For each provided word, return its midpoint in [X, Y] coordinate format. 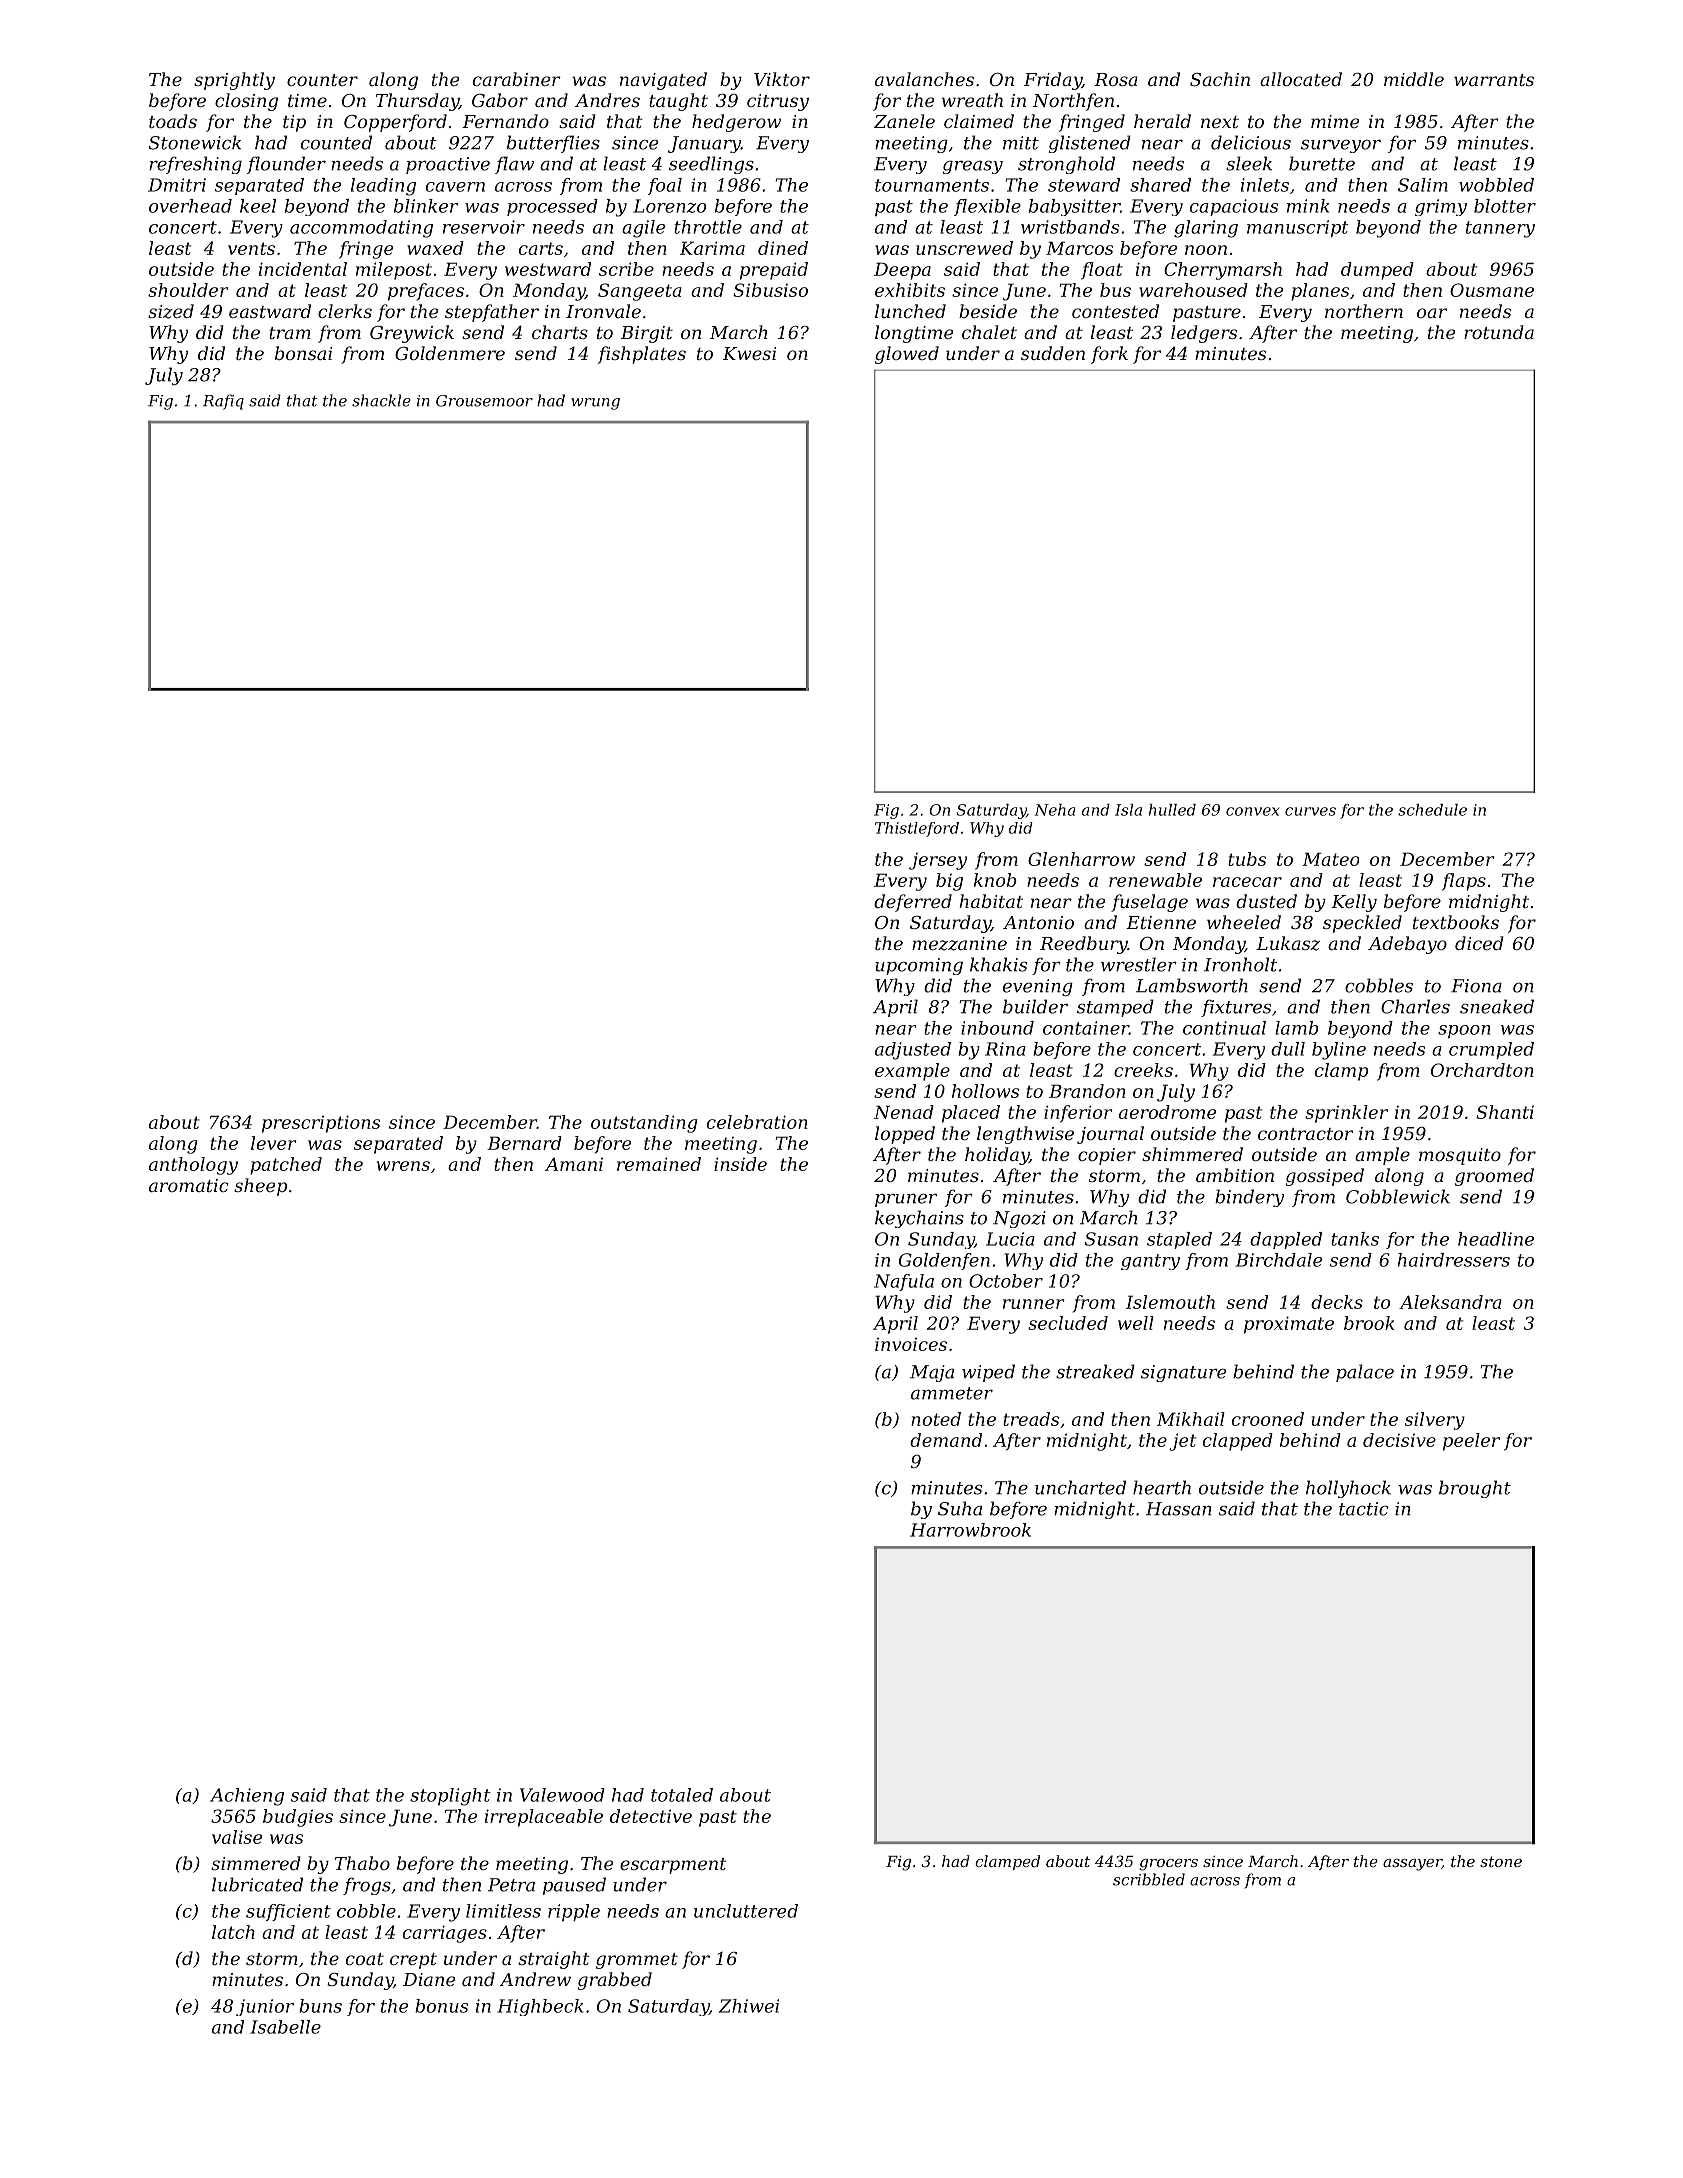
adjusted [913, 1051]
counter [322, 80]
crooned [1268, 1419]
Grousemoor [484, 401]
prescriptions [321, 1124]
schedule [1432, 810]
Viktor [782, 79]
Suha [960, 1508]
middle [1414, 79]
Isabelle [285, 2027]
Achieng [247, 1797]
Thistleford [917, 829]
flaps [1464, 882]
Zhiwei [749, 2006]
